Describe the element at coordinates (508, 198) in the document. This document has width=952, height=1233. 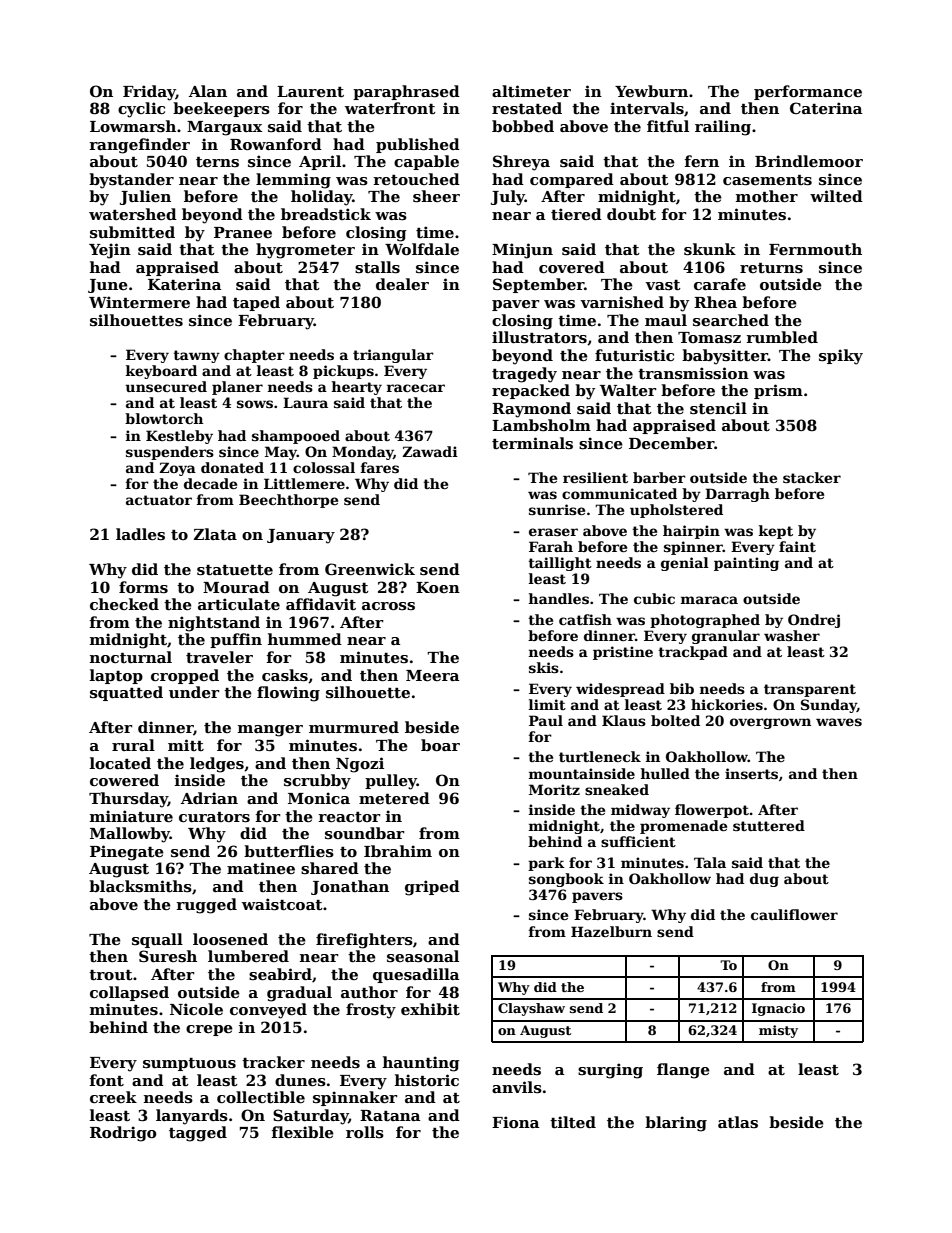
I see `July` at that location.
